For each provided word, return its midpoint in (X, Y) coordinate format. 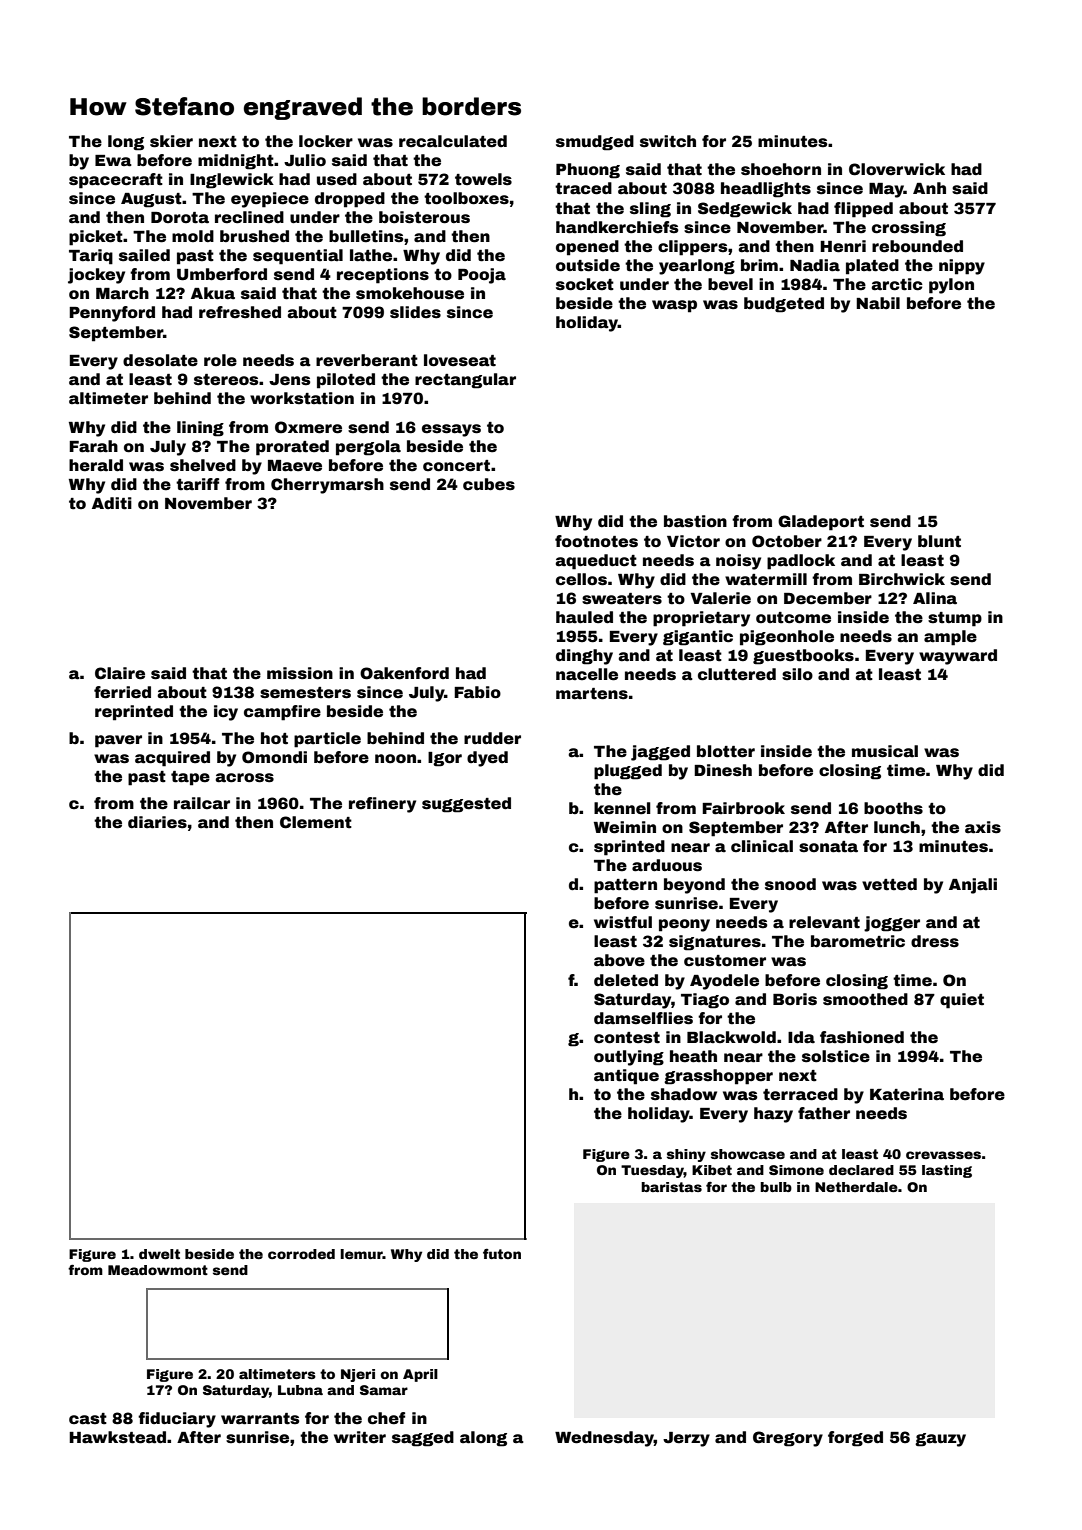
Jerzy (686, 1439)
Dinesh (723, 770)
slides (415, 312)
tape (190, 778)
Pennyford (112, 314)
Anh (929, 188)
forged (855, 1439)
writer (360, 1437)
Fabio (477, 692)
